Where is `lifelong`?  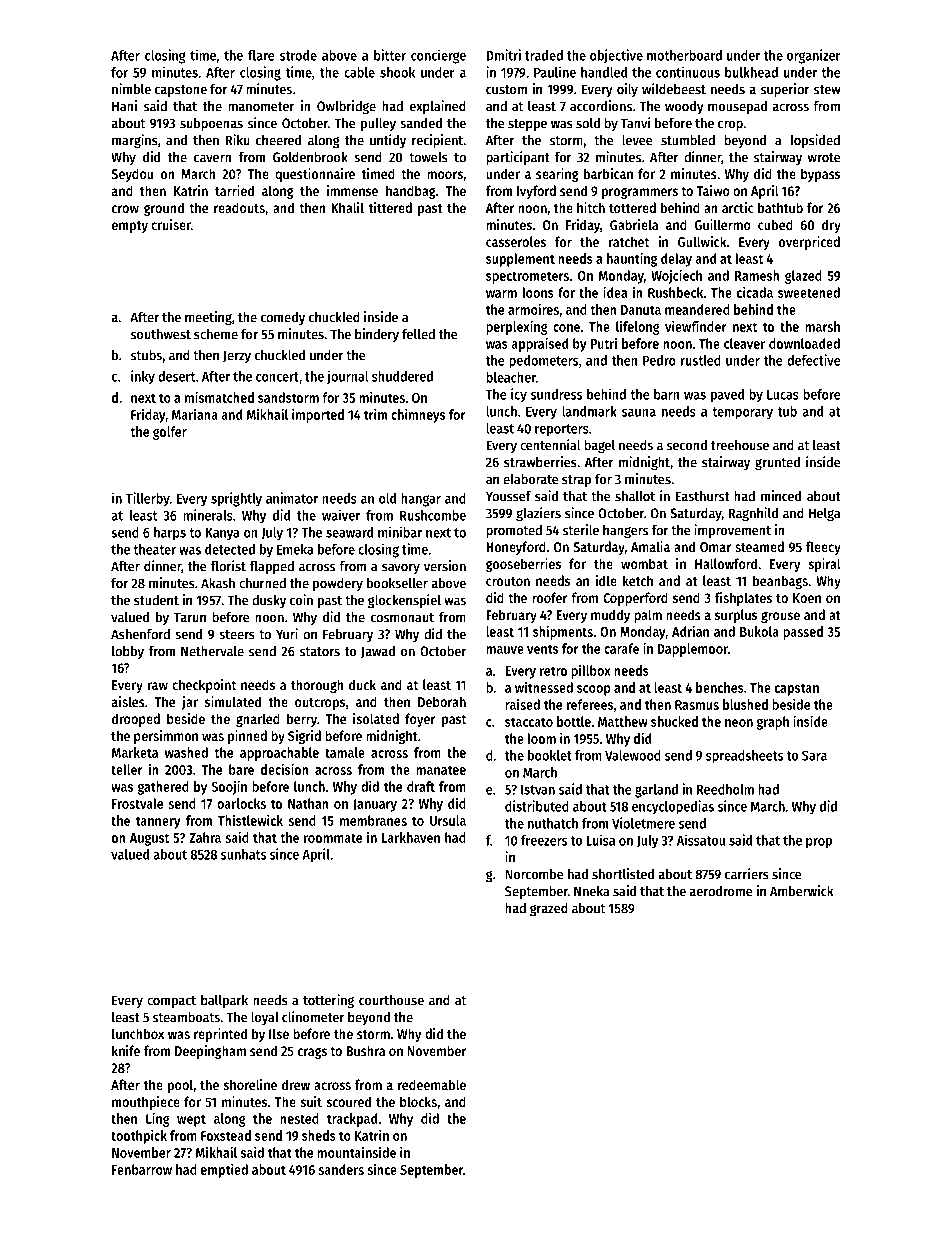 lifelong is located at coordinates (638, 328).
